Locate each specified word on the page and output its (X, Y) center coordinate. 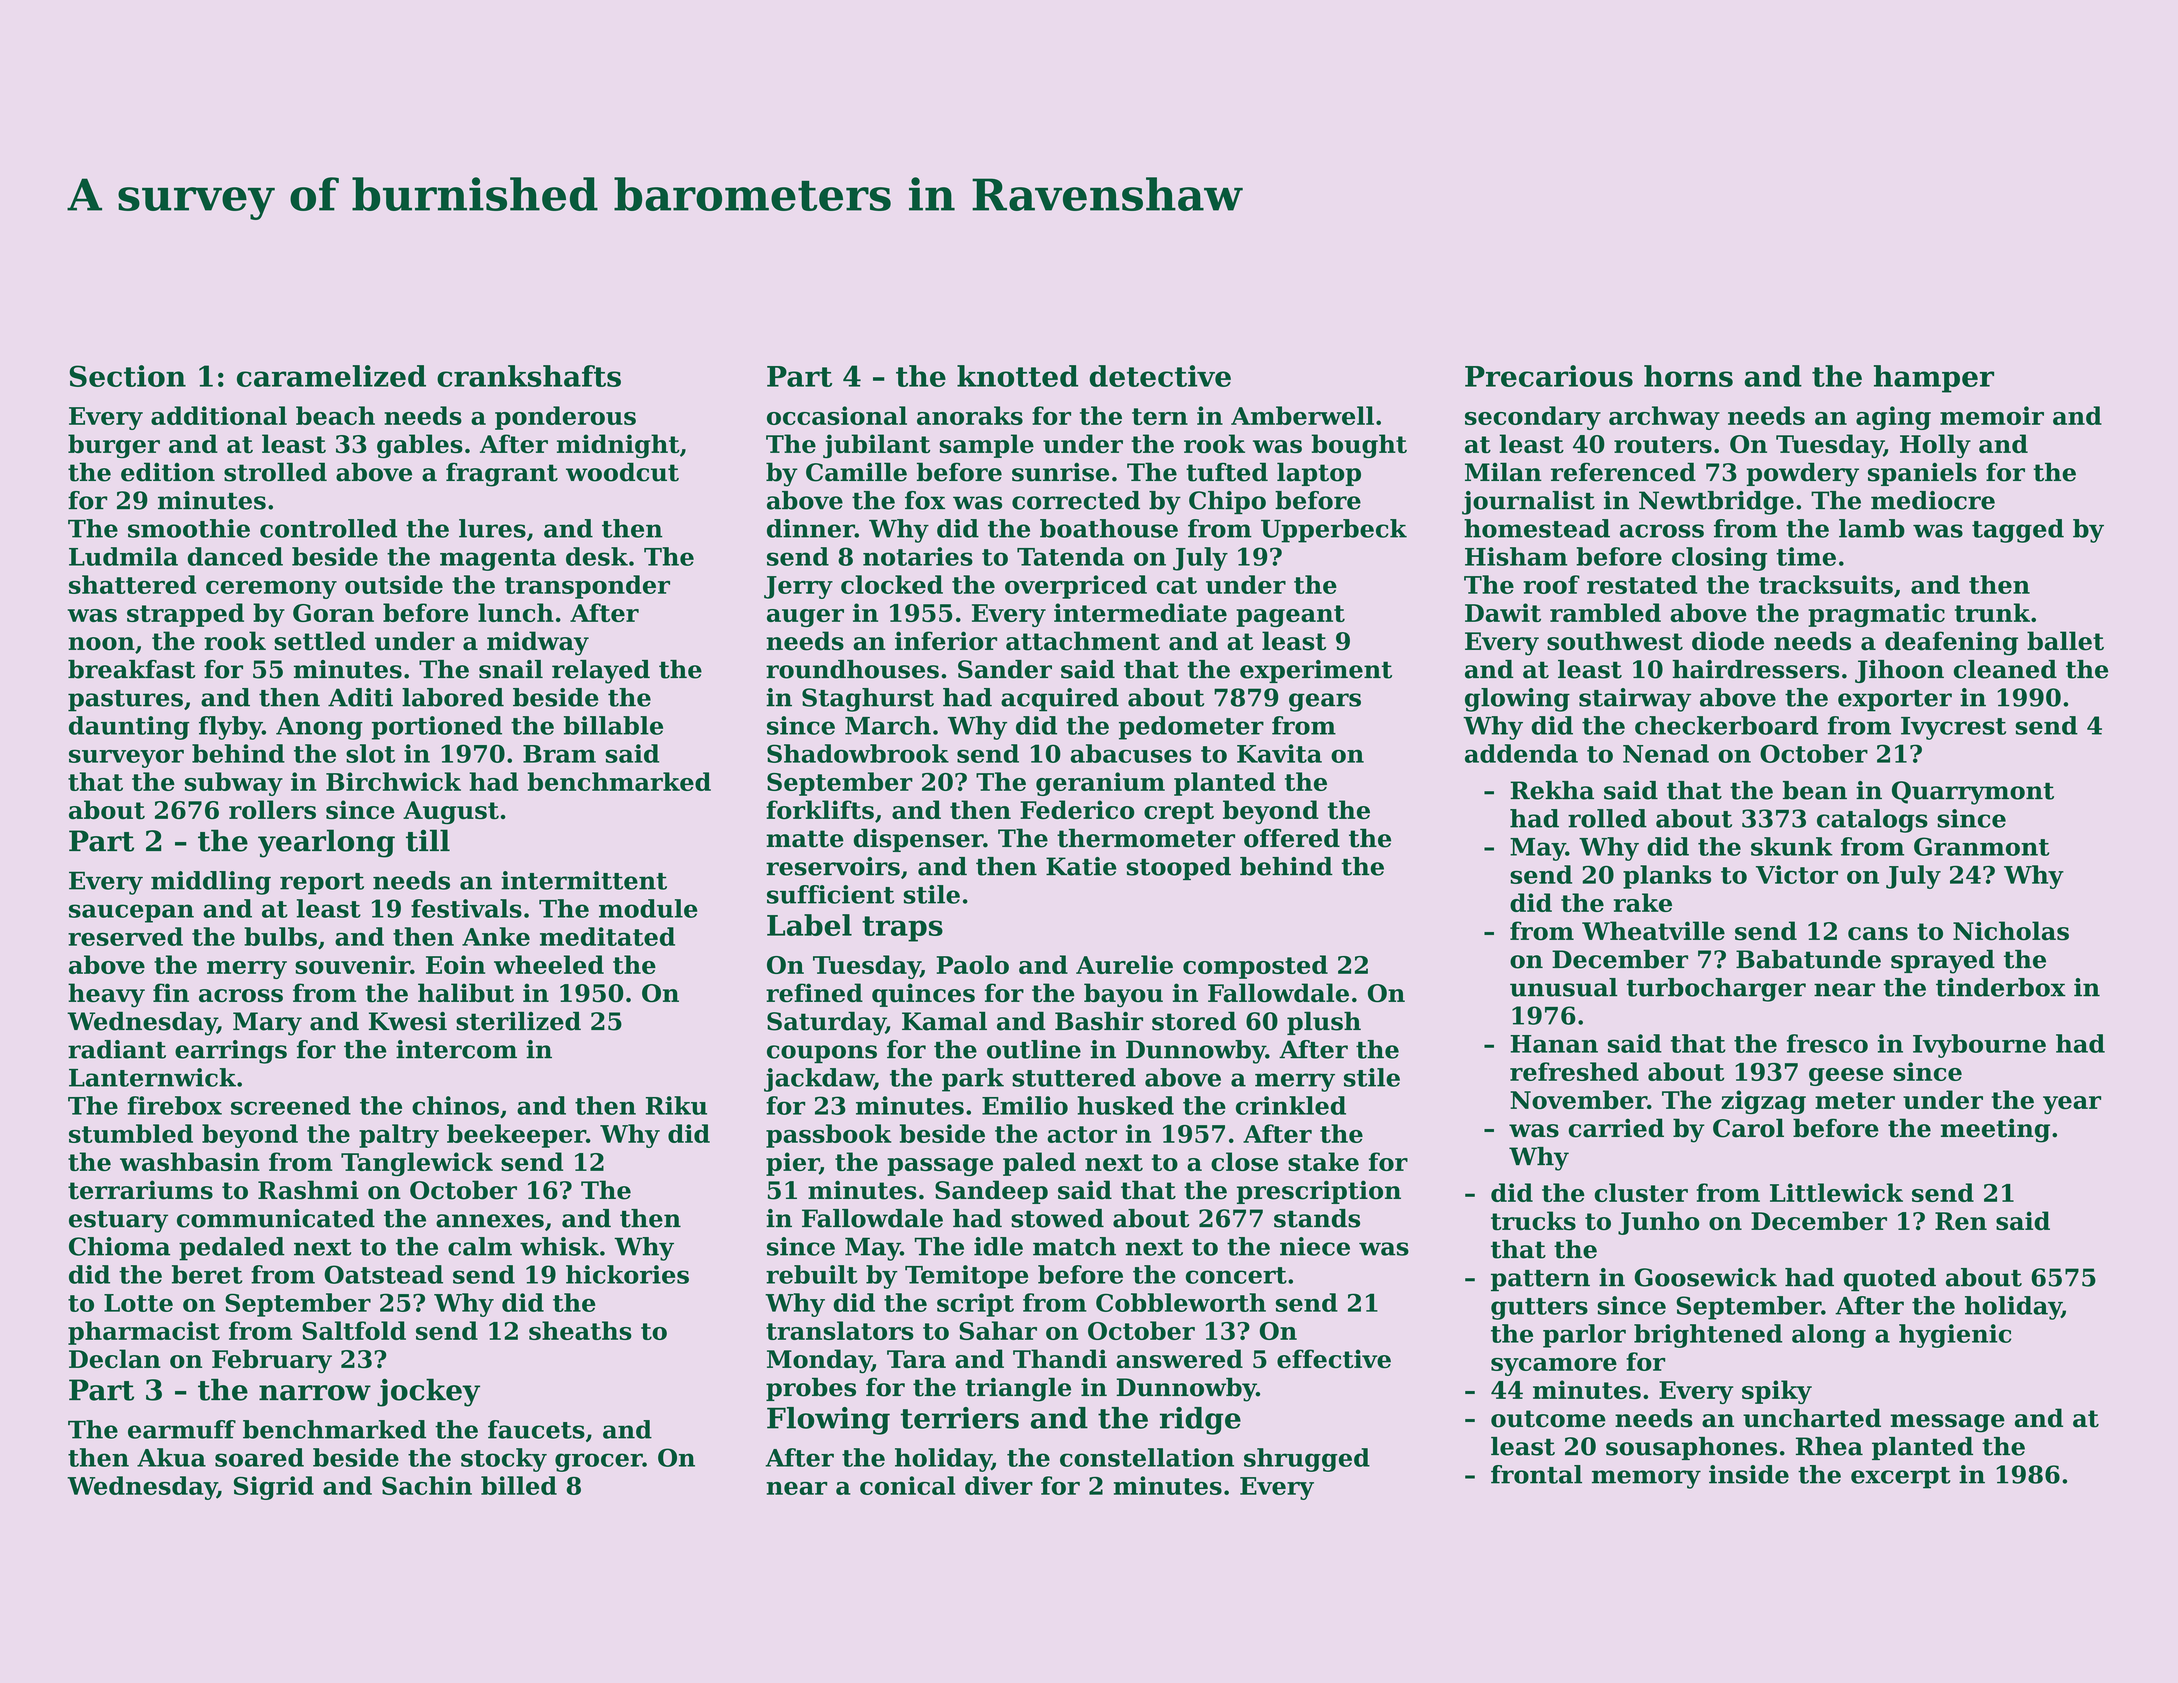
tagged (2018, 531)
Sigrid (274, 1488)
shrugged (1307, 1460)
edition (168, 472)
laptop (1319, 474)
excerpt (1901, 1478)
